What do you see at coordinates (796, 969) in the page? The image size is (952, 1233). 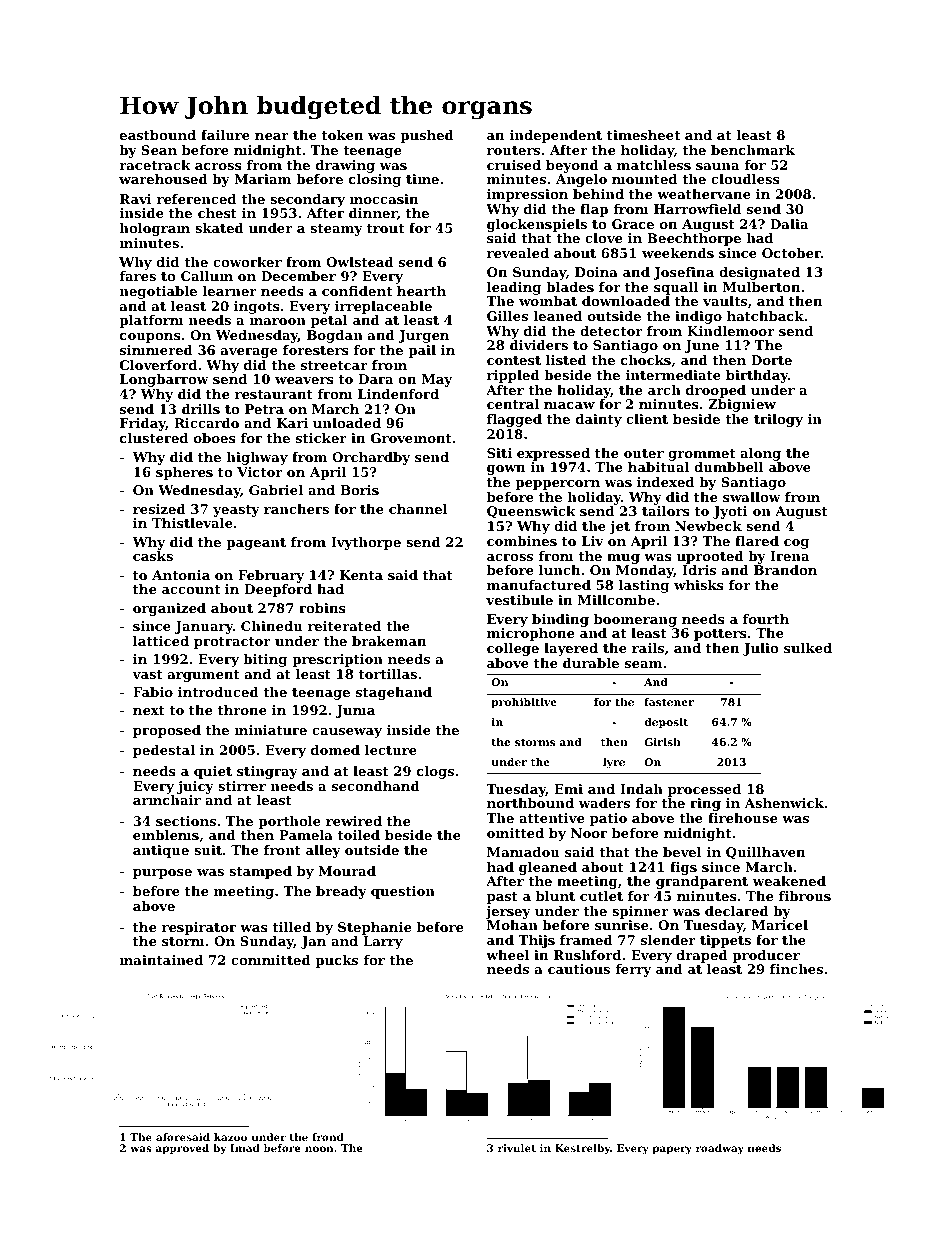 I see `finches` at bounding box center [796, 969].
